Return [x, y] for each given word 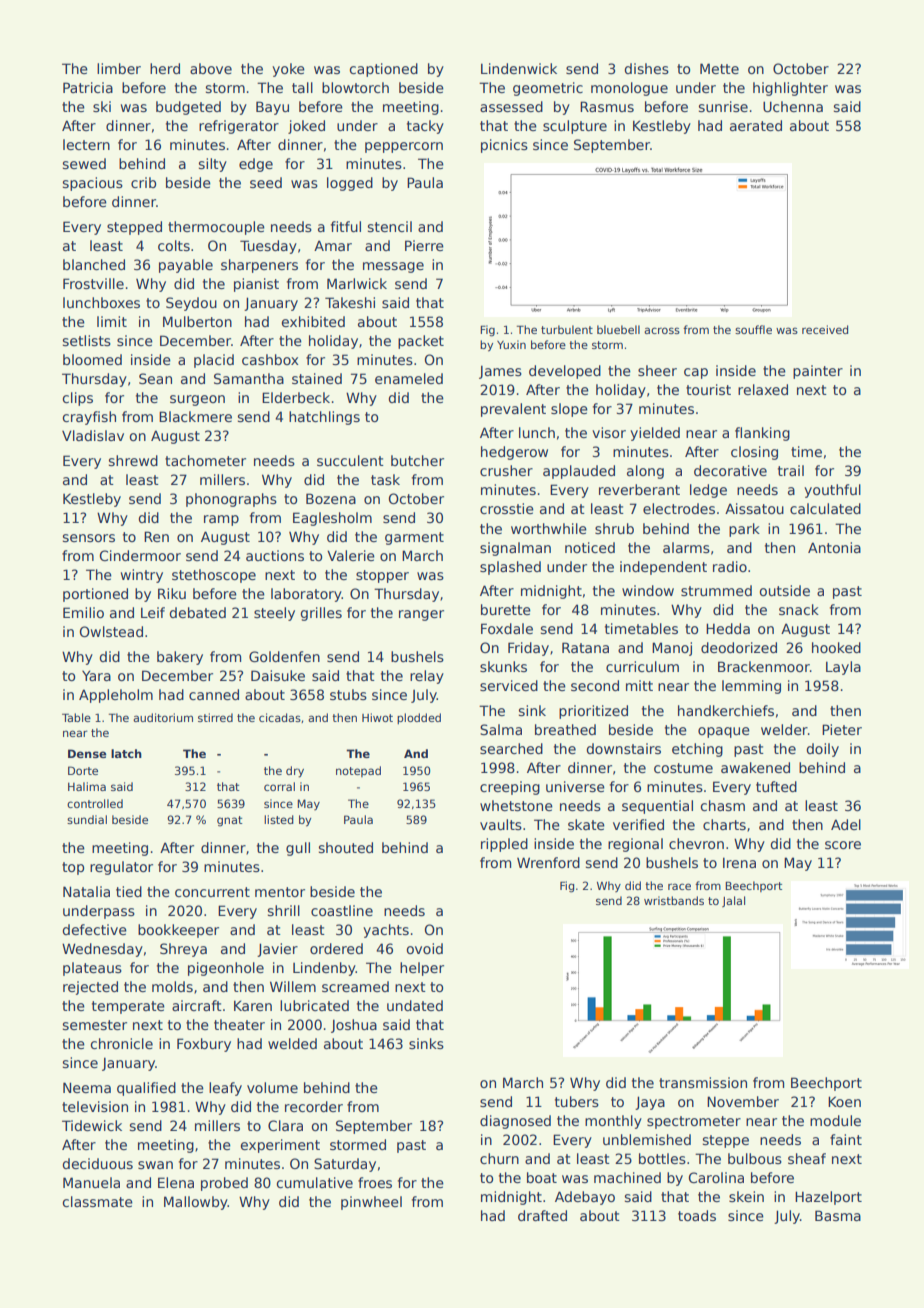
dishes [647, 68]
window [648, 590]
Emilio [83, 612]
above [211, 68]
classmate [98, 1201]
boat [542, 1177]
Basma [838, 1215]
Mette [719, 68]
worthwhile [549, 528]
